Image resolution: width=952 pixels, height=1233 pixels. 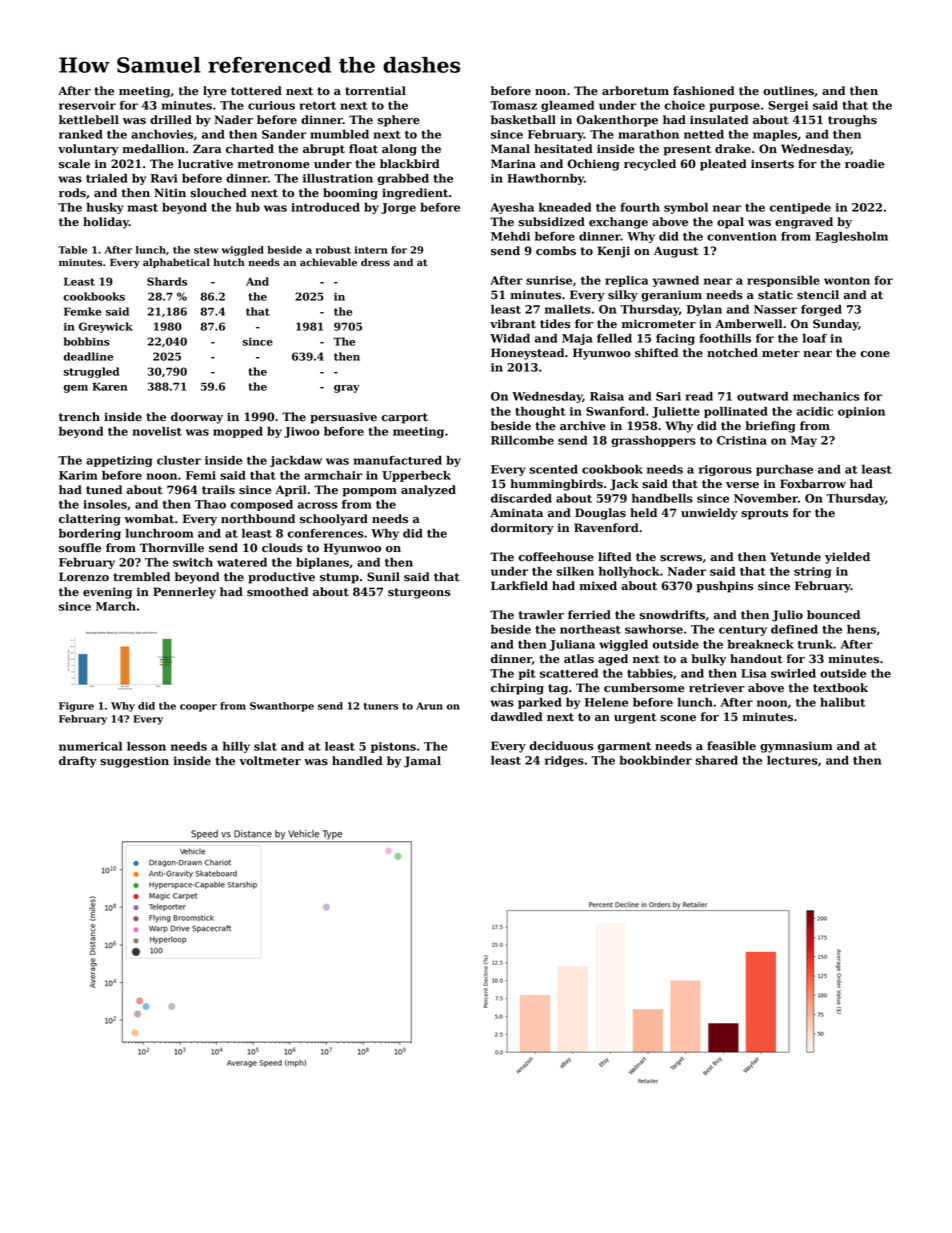 I want to click on cooper, so click(x=198, y=708).
